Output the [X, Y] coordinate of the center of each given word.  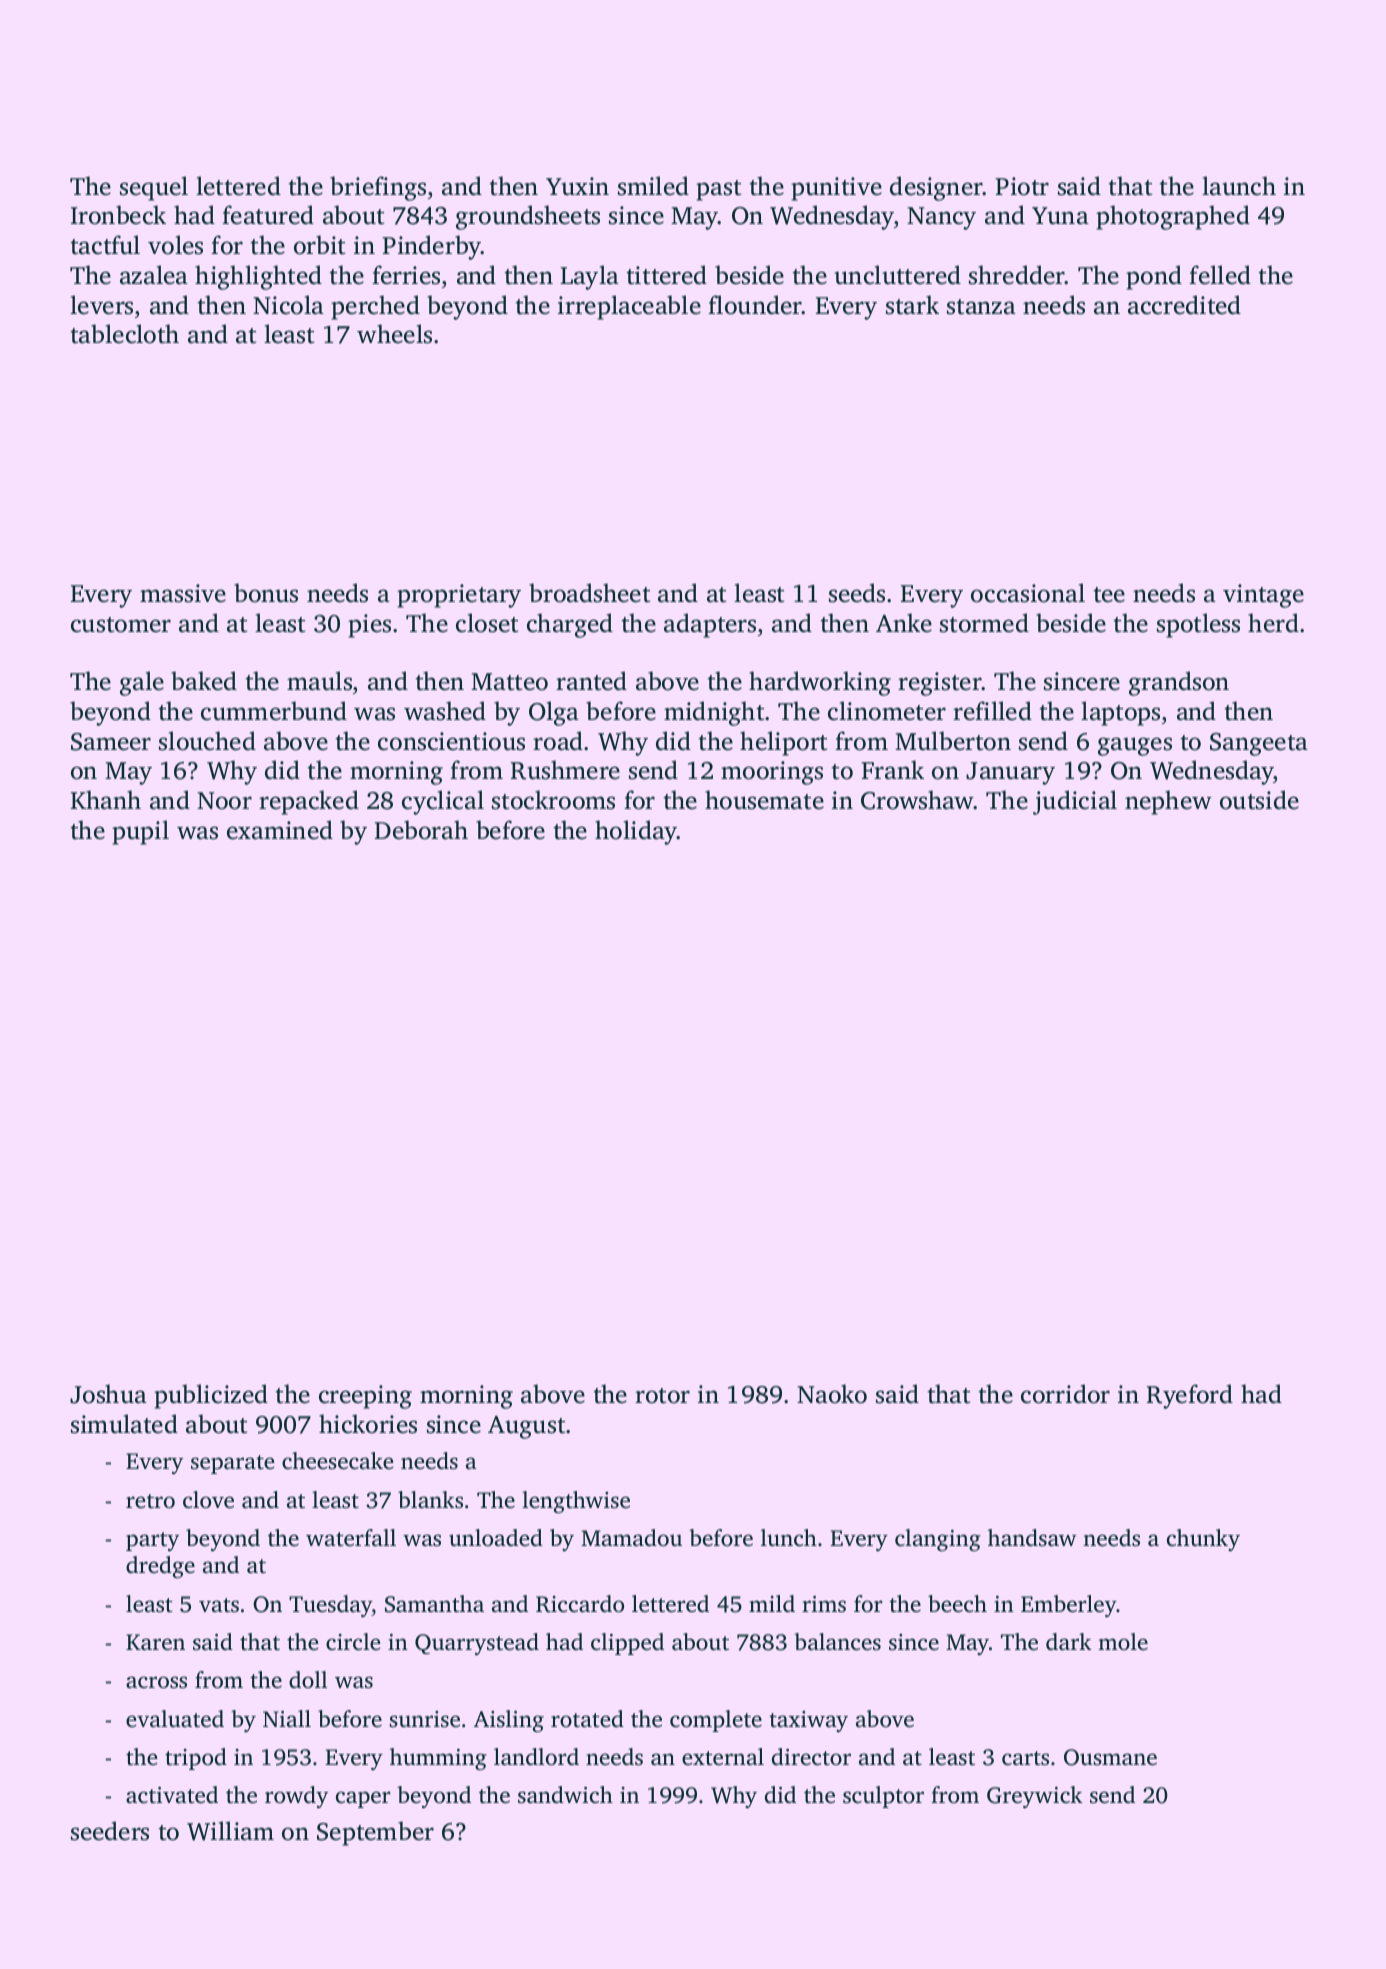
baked [204, 681]
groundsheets [528, 217]
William [230, 1831]
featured [268, 215]
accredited [1184, 305]
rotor [662, 1396]
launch [1239, 186]
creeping [365, 1397]
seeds [857, 593]
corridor [1065, 1394]
